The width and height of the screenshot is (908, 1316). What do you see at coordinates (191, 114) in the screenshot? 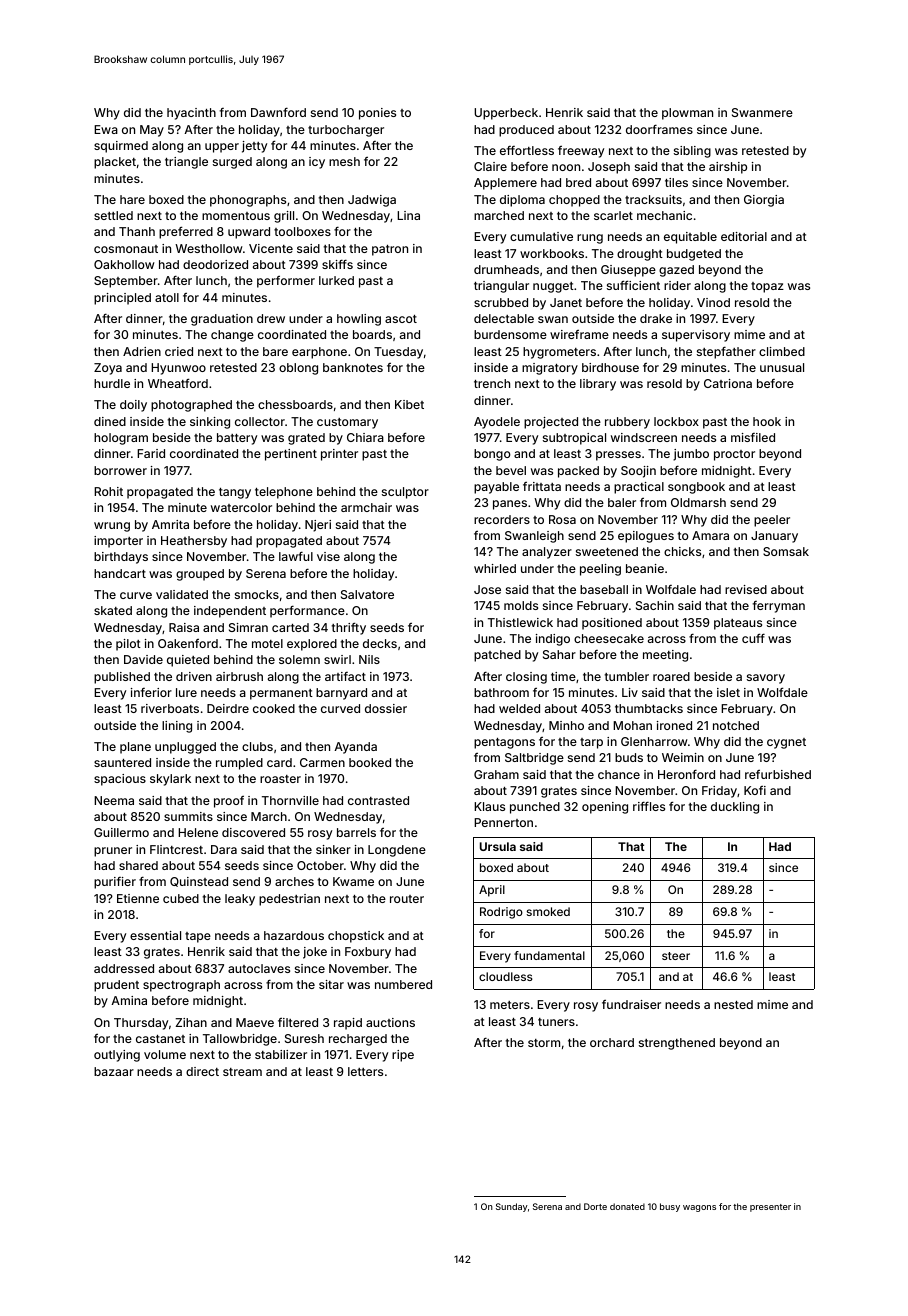
I see `hyacinth` at bounding box center [191, 114].
